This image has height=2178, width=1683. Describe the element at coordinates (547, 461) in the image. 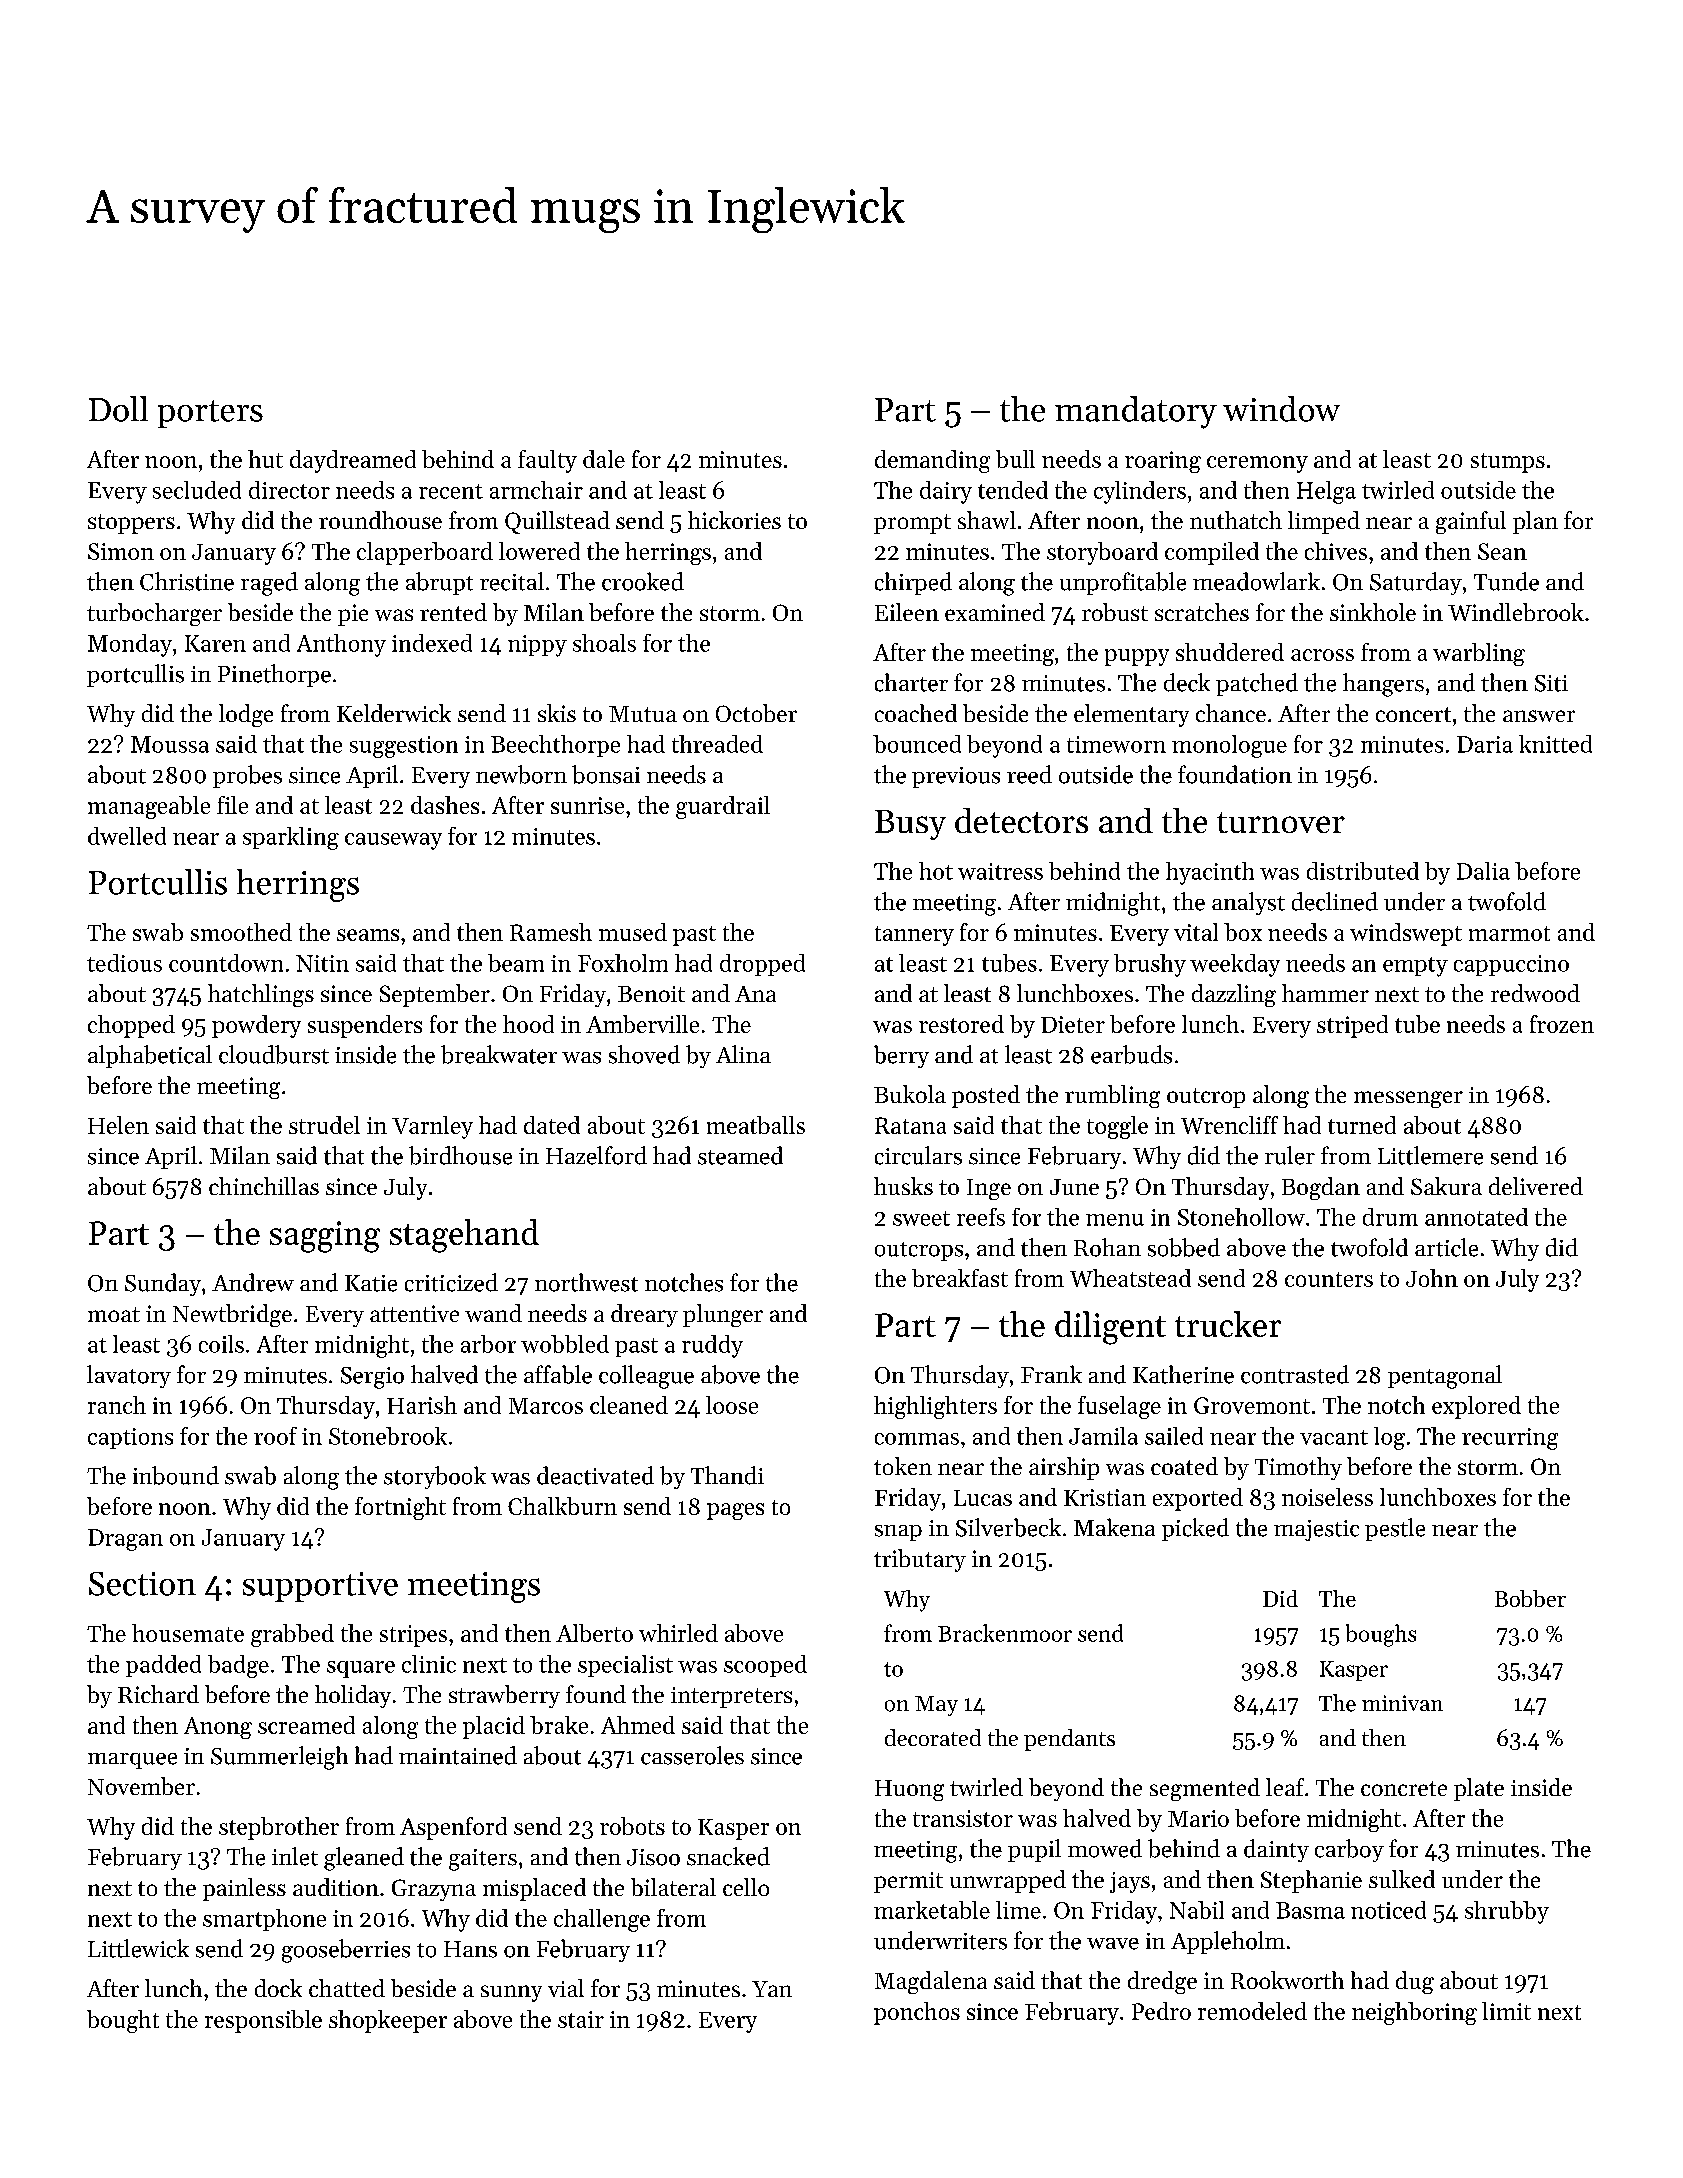

I see `faulty` at that location.
